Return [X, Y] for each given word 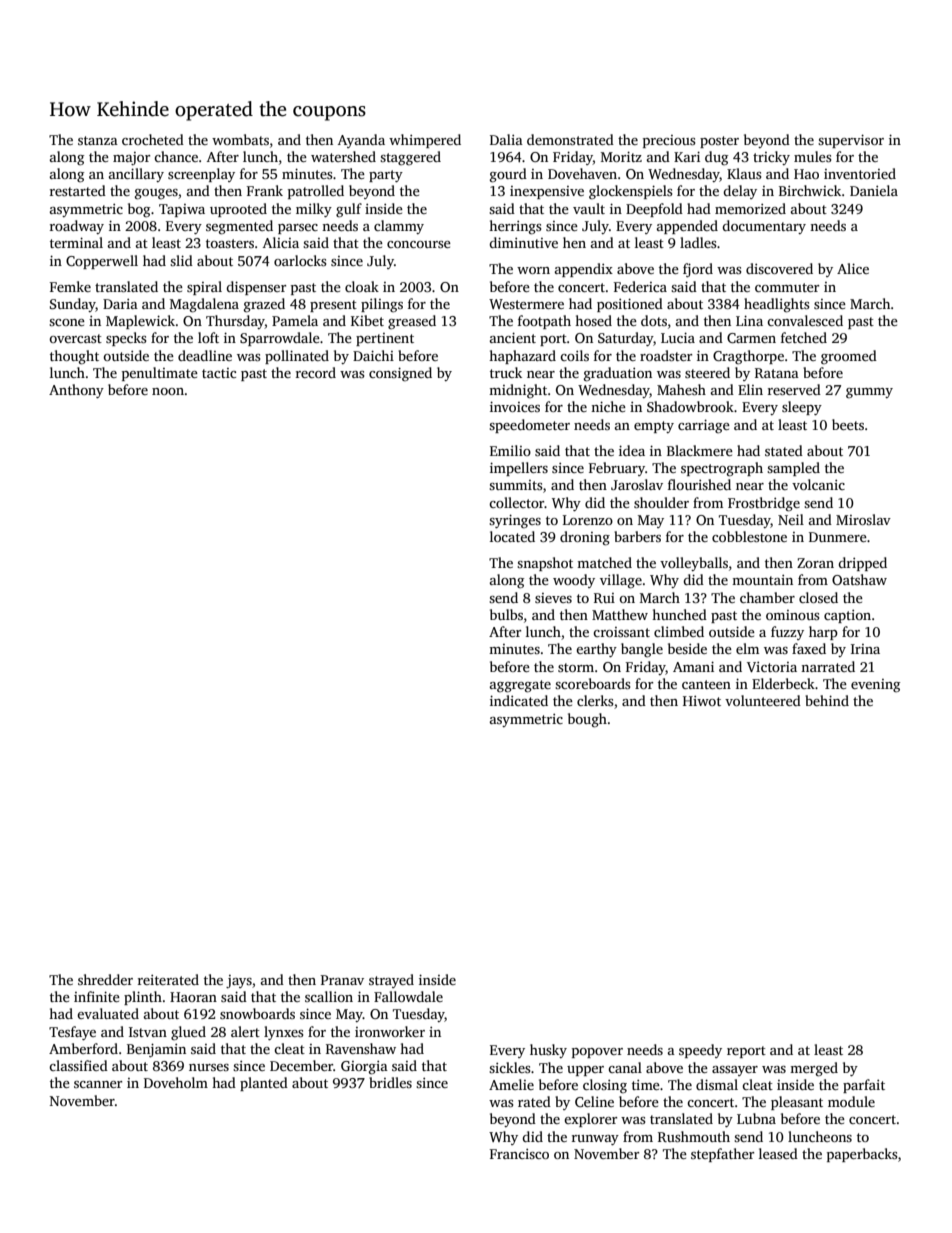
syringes [515, 521]
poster [719, 142]
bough [587, 720]
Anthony [76, 391]
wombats [240, 139]
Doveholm [176, 1082]
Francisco [519, 1154]
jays [239, 981]
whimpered [425, 141]
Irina [865, 649]
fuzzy [787, 633]
